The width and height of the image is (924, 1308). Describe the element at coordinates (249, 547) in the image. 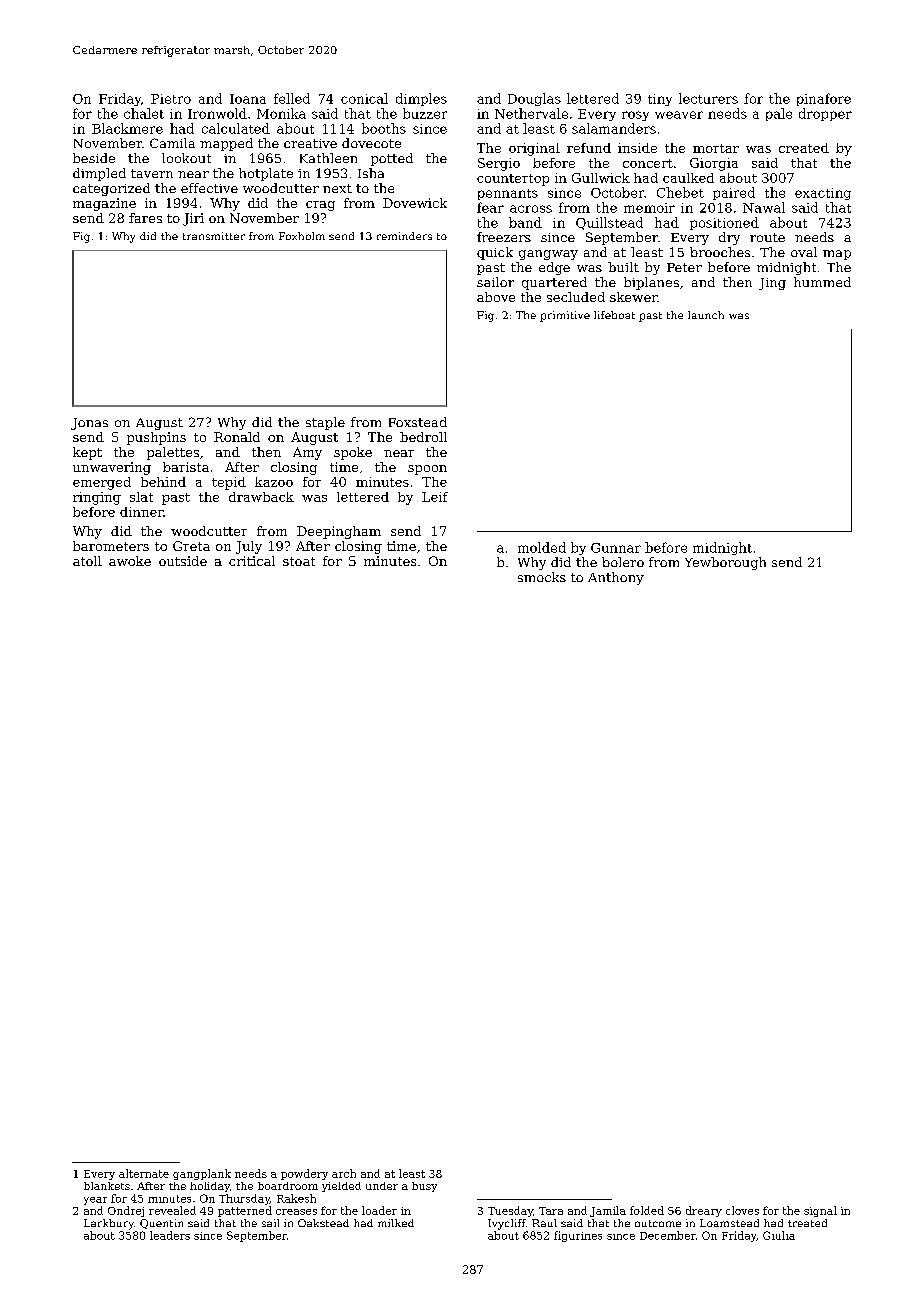

I see `July` at that location.
